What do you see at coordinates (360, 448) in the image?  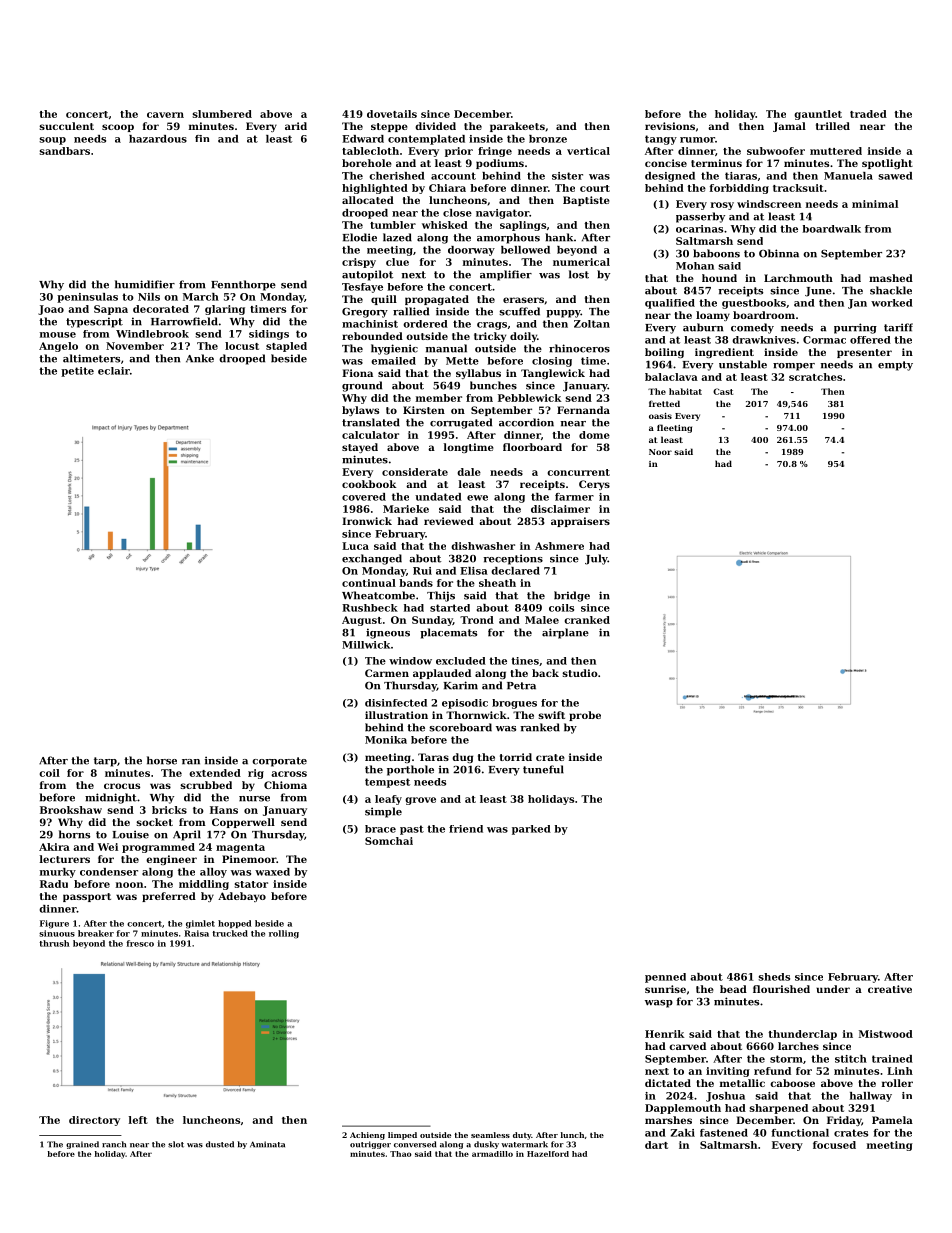 I see `stayed` at bounding box center [360, 448].
